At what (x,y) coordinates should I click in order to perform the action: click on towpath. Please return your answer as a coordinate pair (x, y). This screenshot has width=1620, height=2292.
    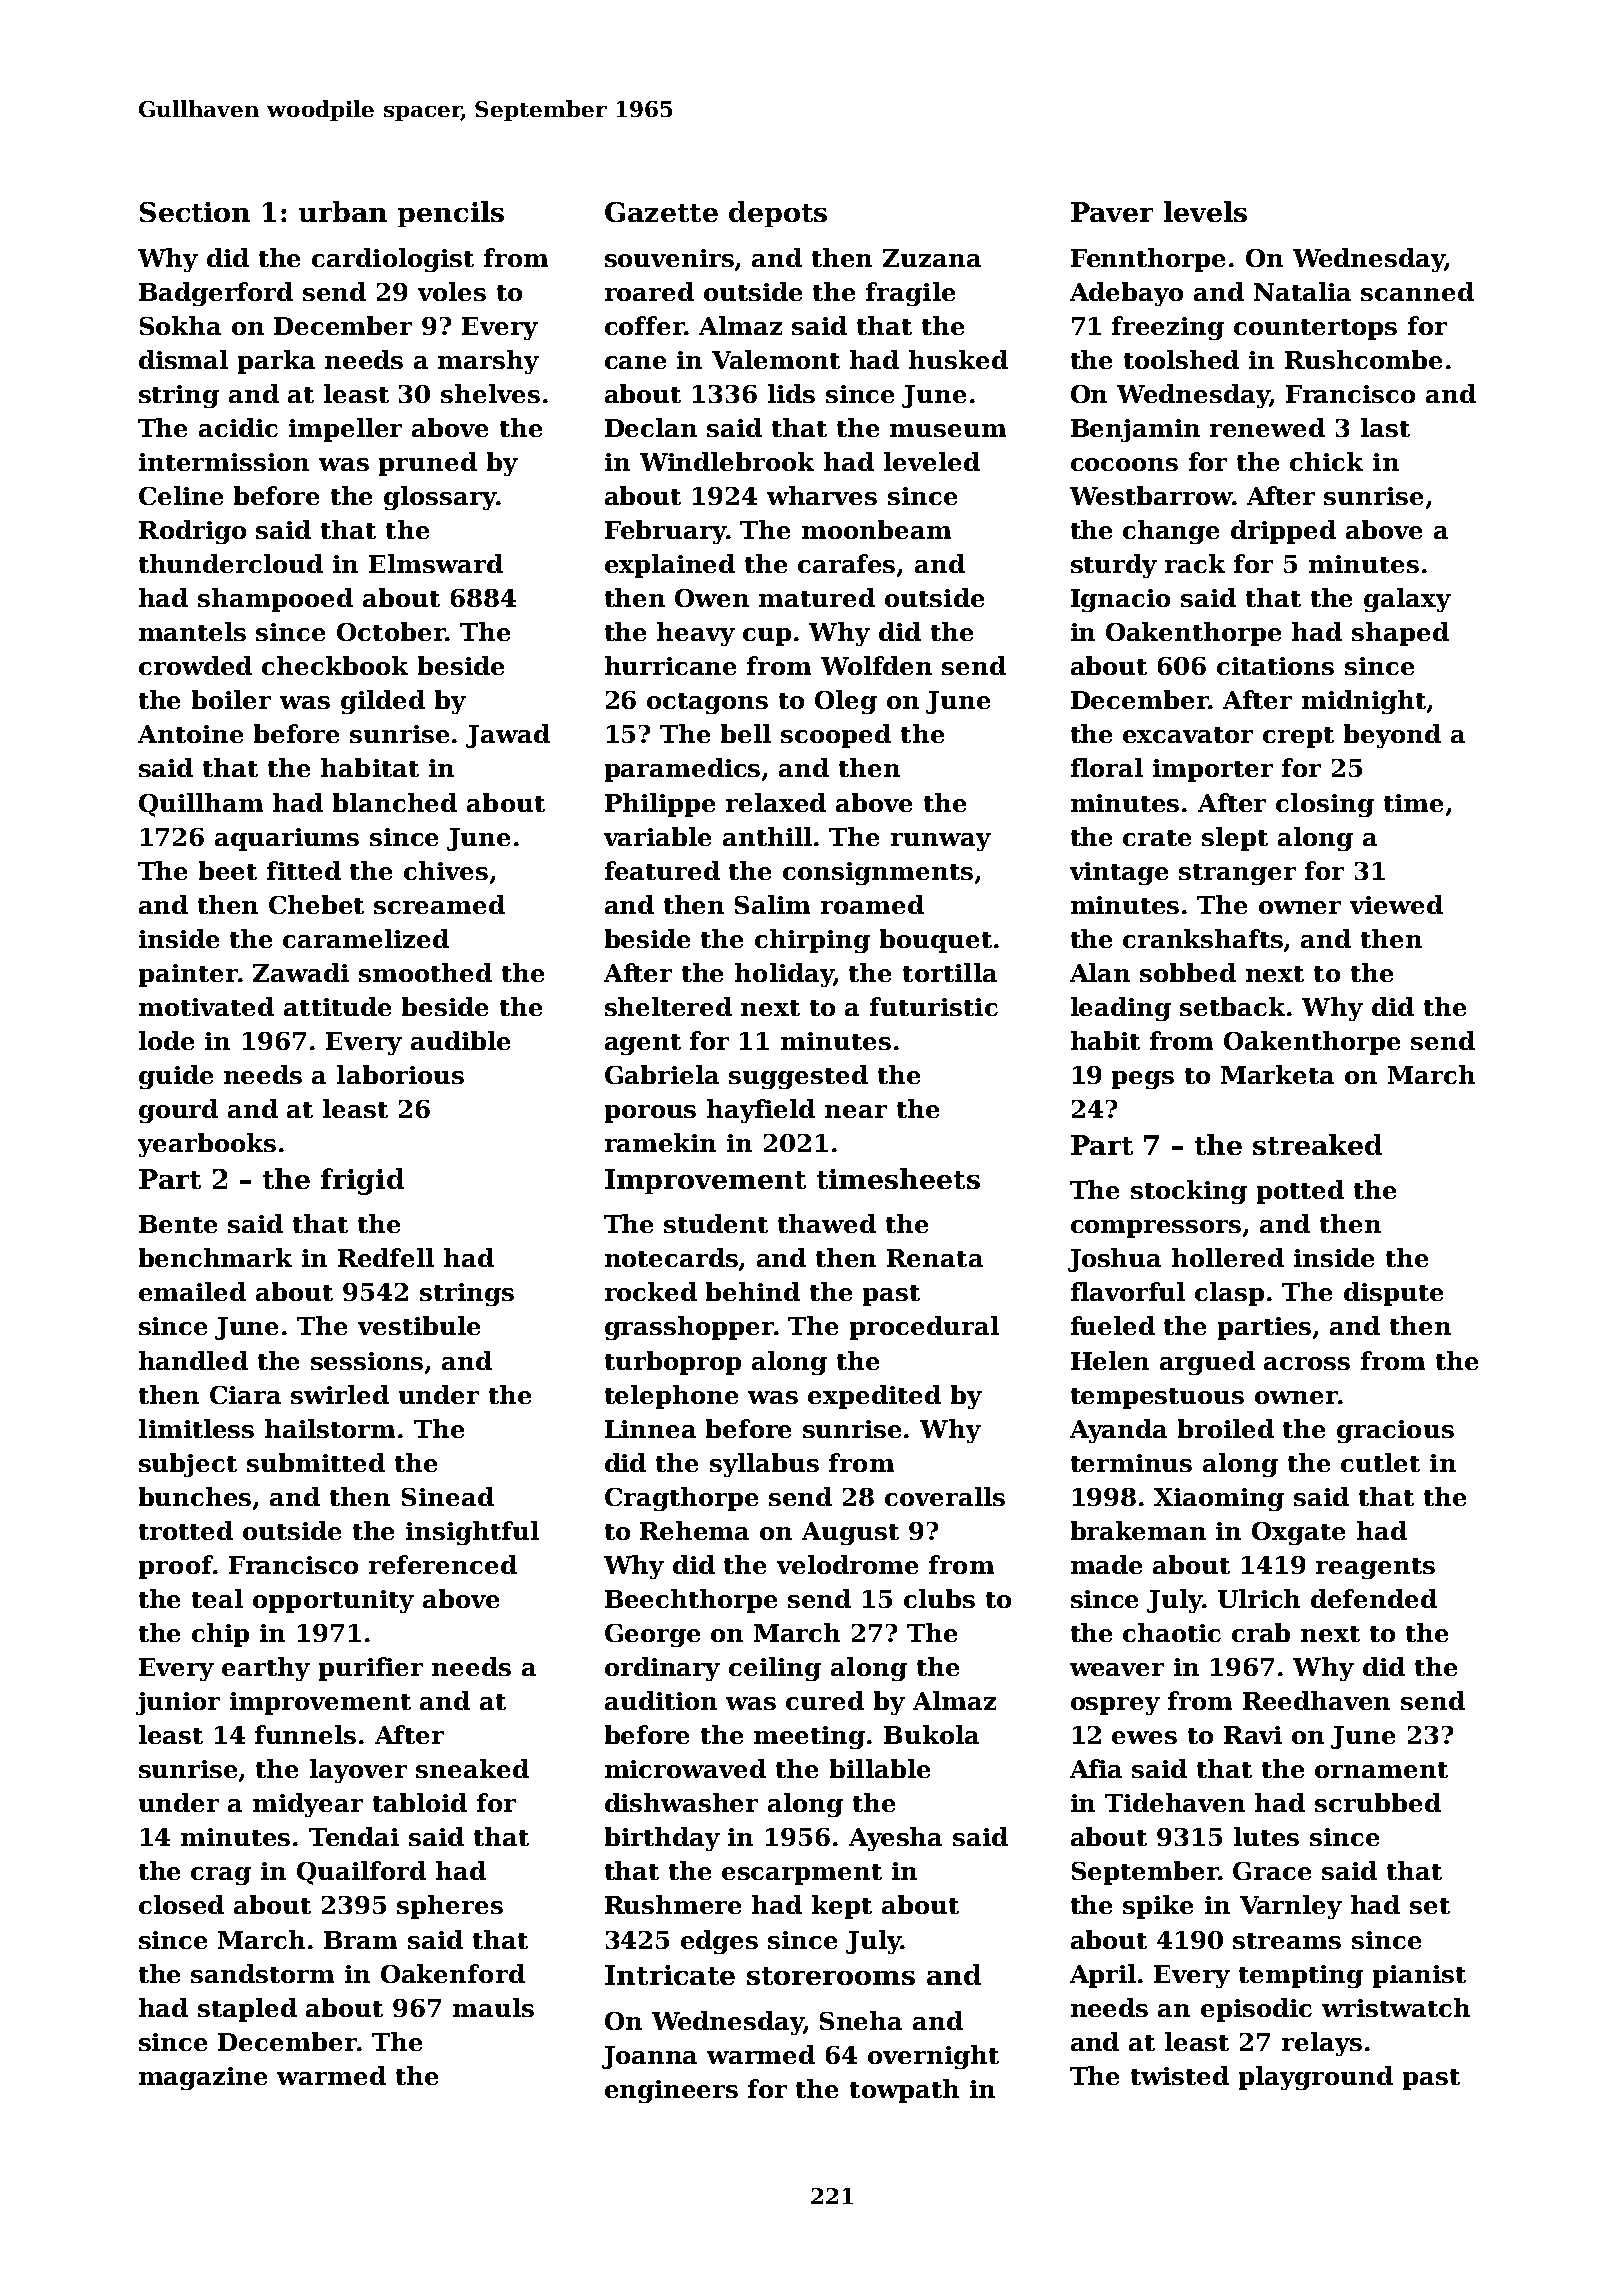
    Looking at the image, I should click on (904, 2091).
